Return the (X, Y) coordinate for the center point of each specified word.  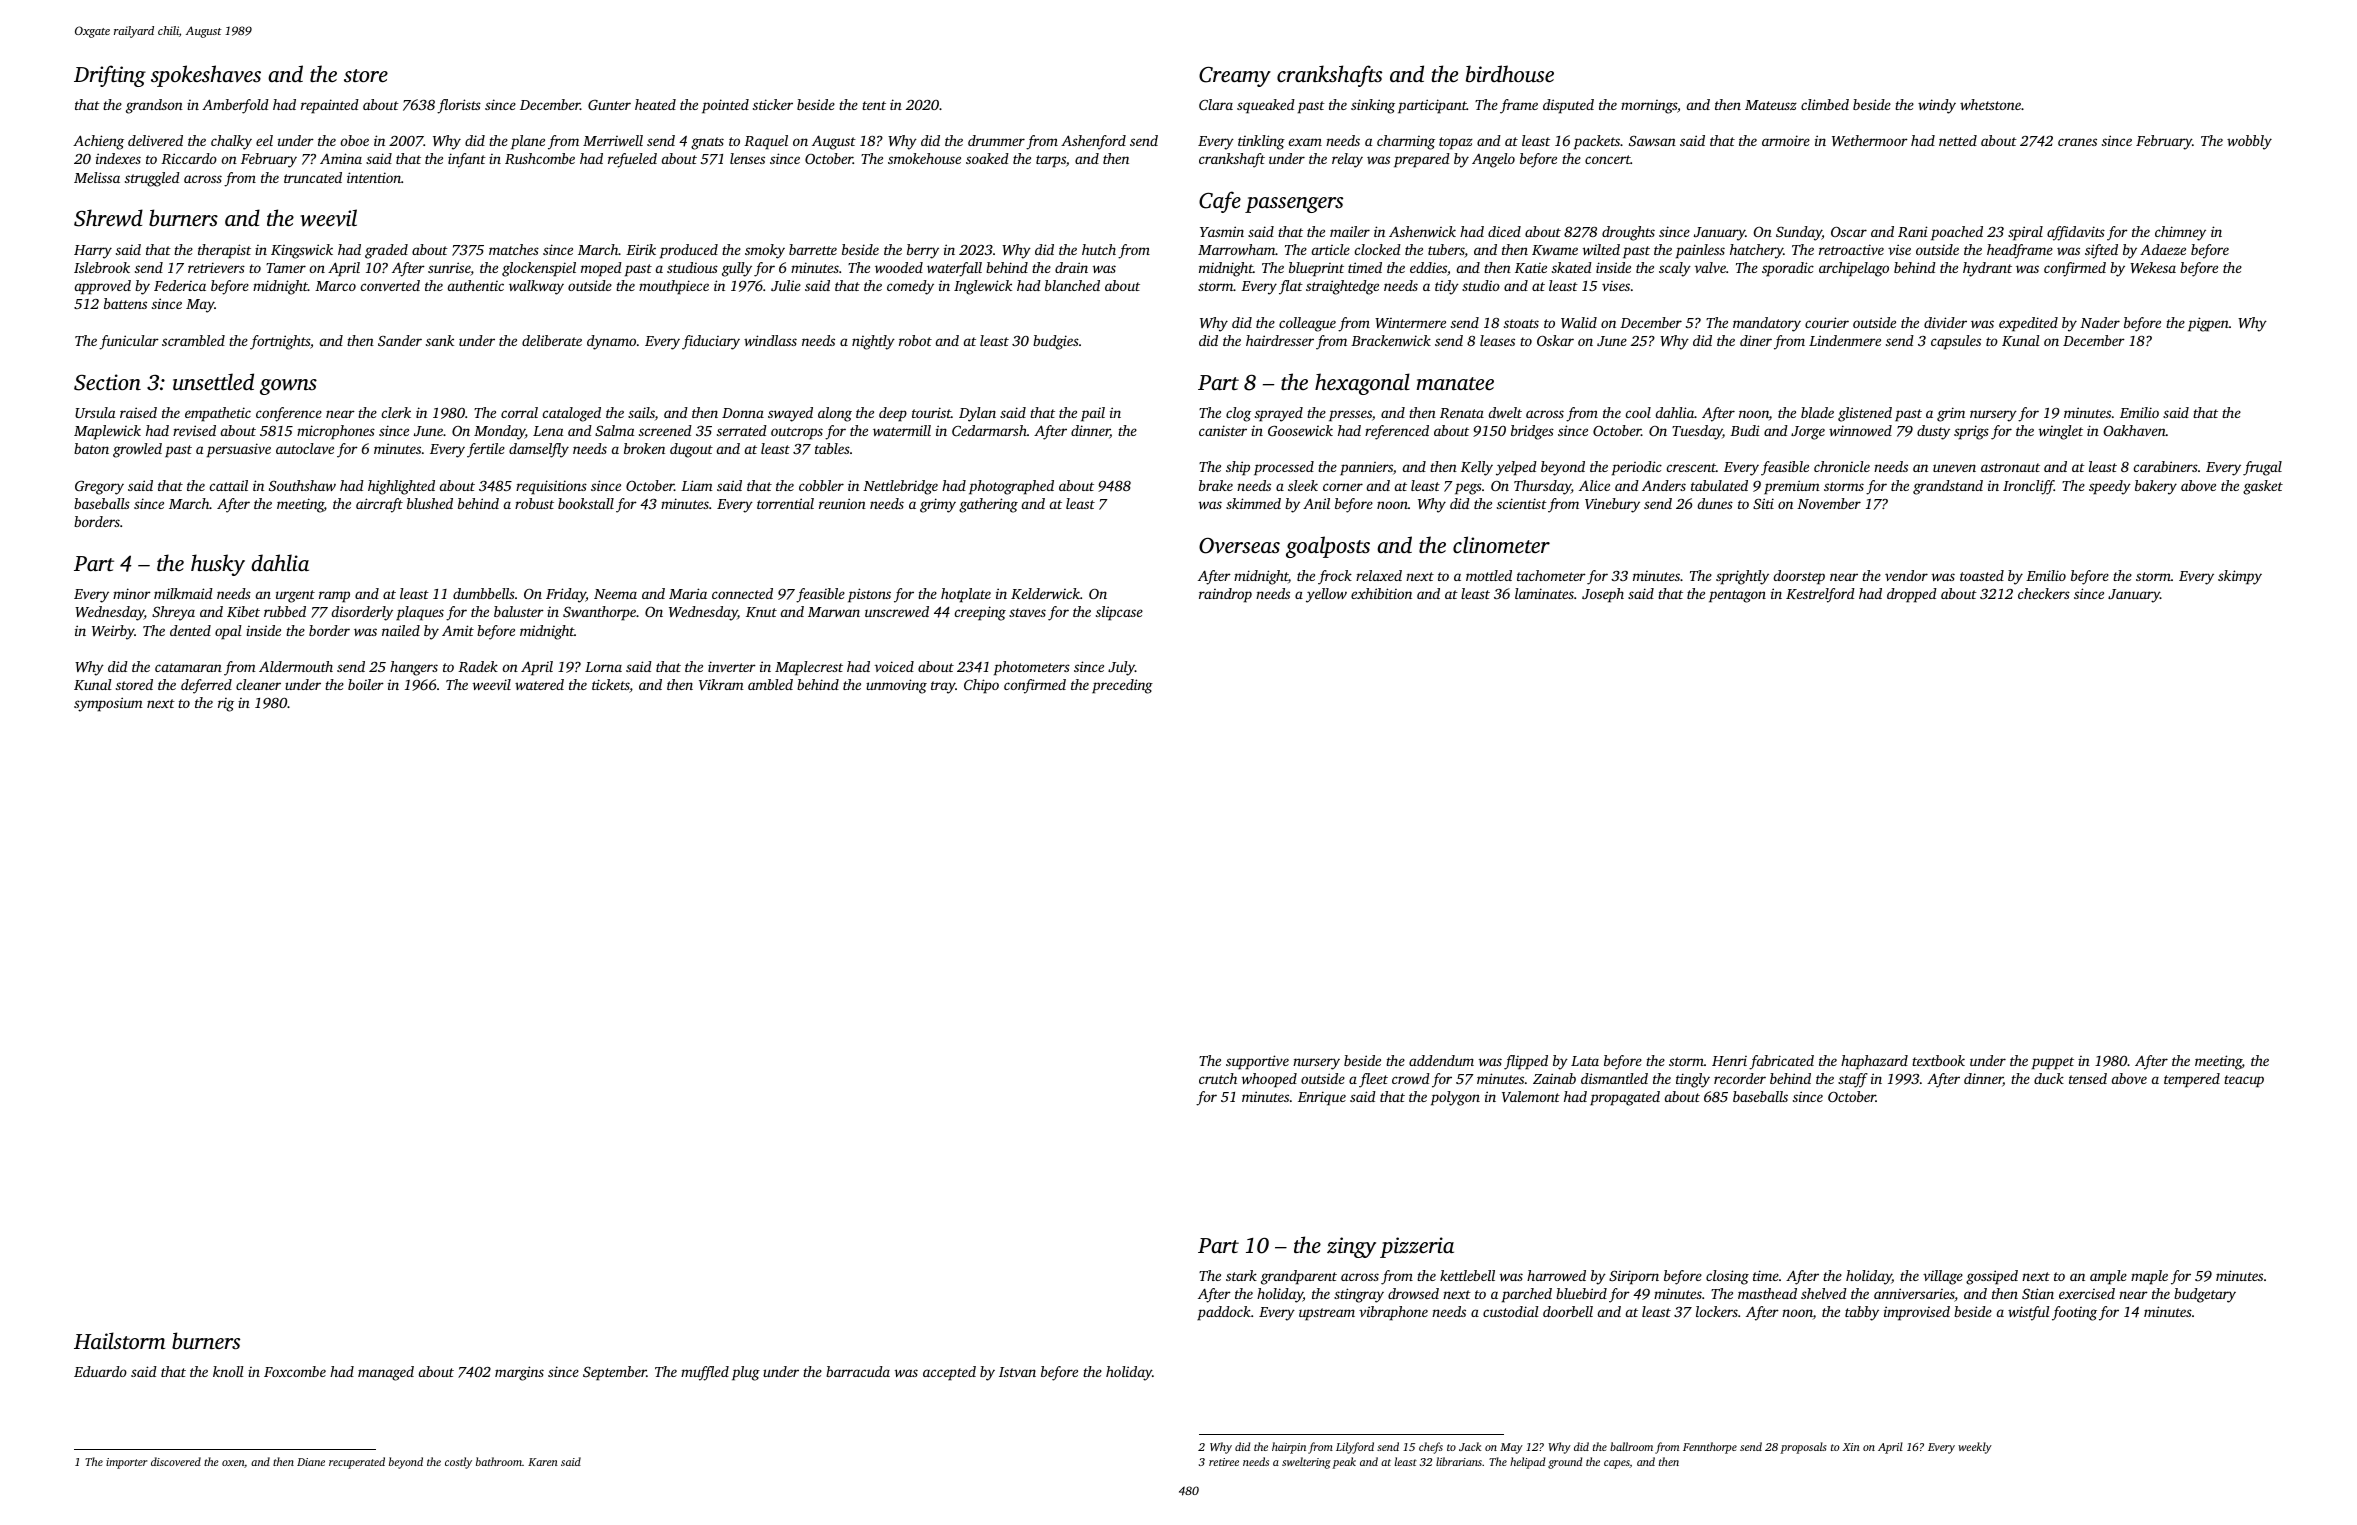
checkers (2044, 593)
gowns (288, 387)
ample (2108, 1277)
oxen (233, 1463)
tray (943, 687)
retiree (1224, 1462)
